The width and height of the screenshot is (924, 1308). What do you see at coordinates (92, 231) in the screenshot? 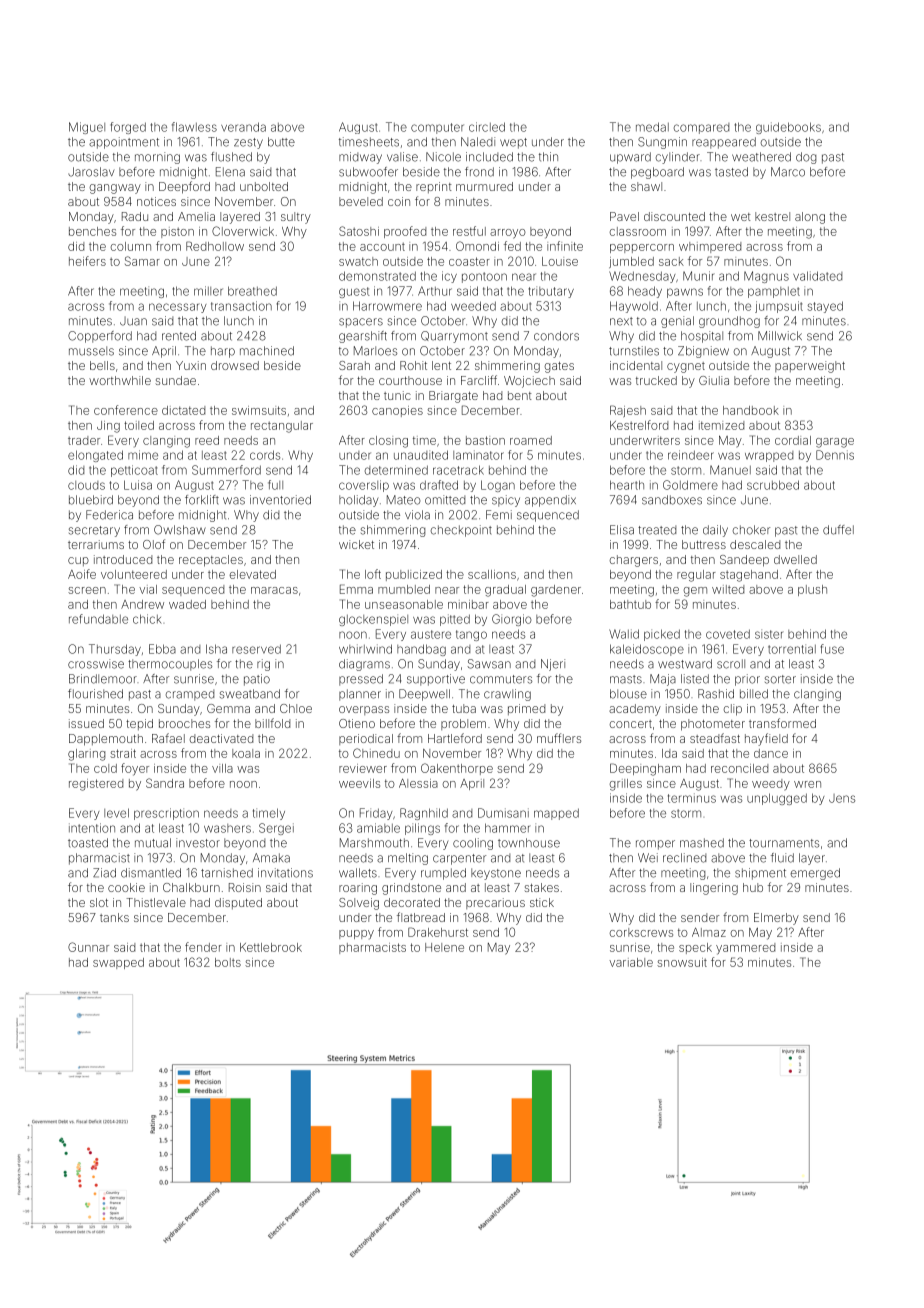
I see `benches` at bounding box center [92, 231].
